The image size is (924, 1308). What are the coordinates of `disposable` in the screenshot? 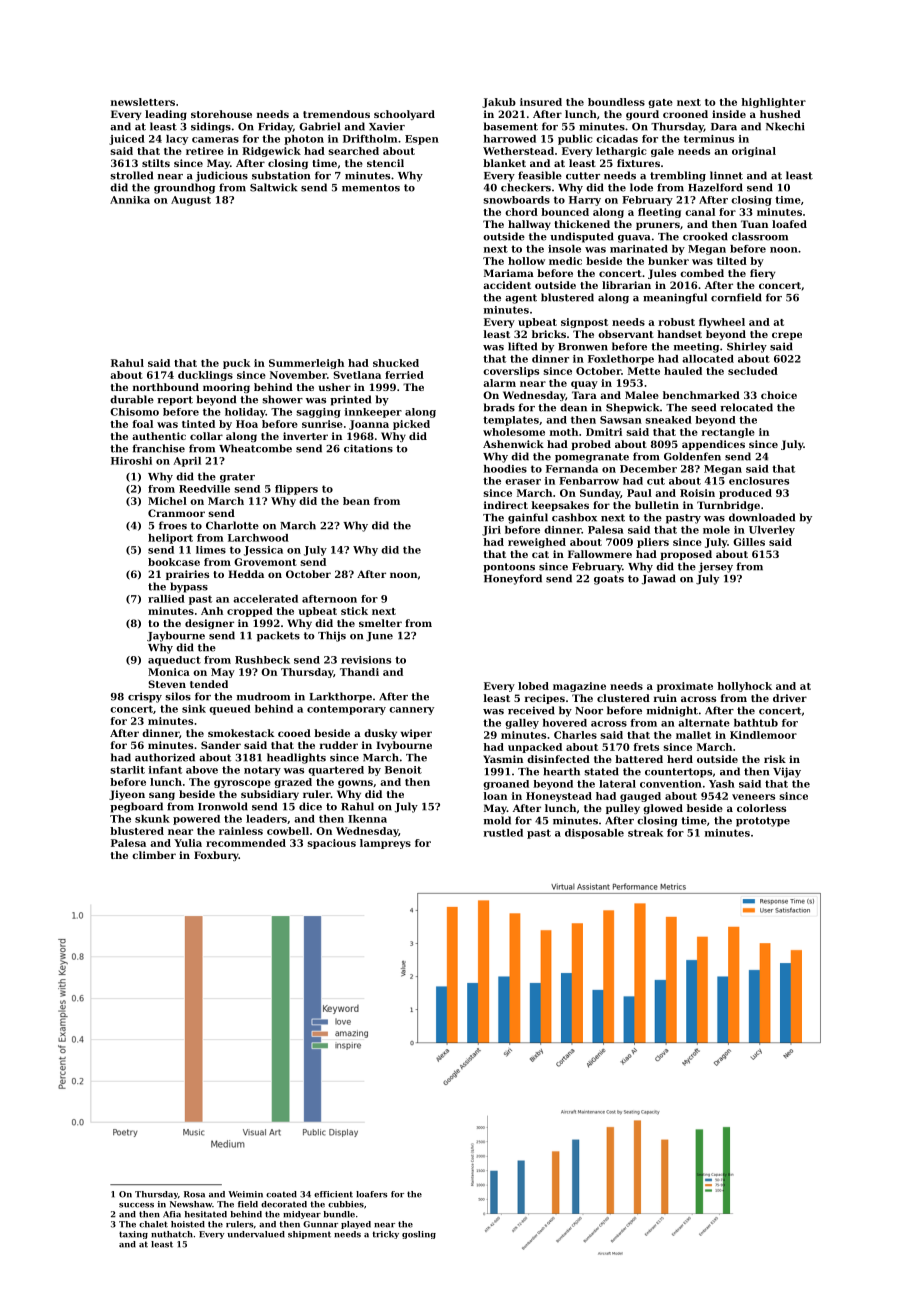 It's located at (594, 834).
